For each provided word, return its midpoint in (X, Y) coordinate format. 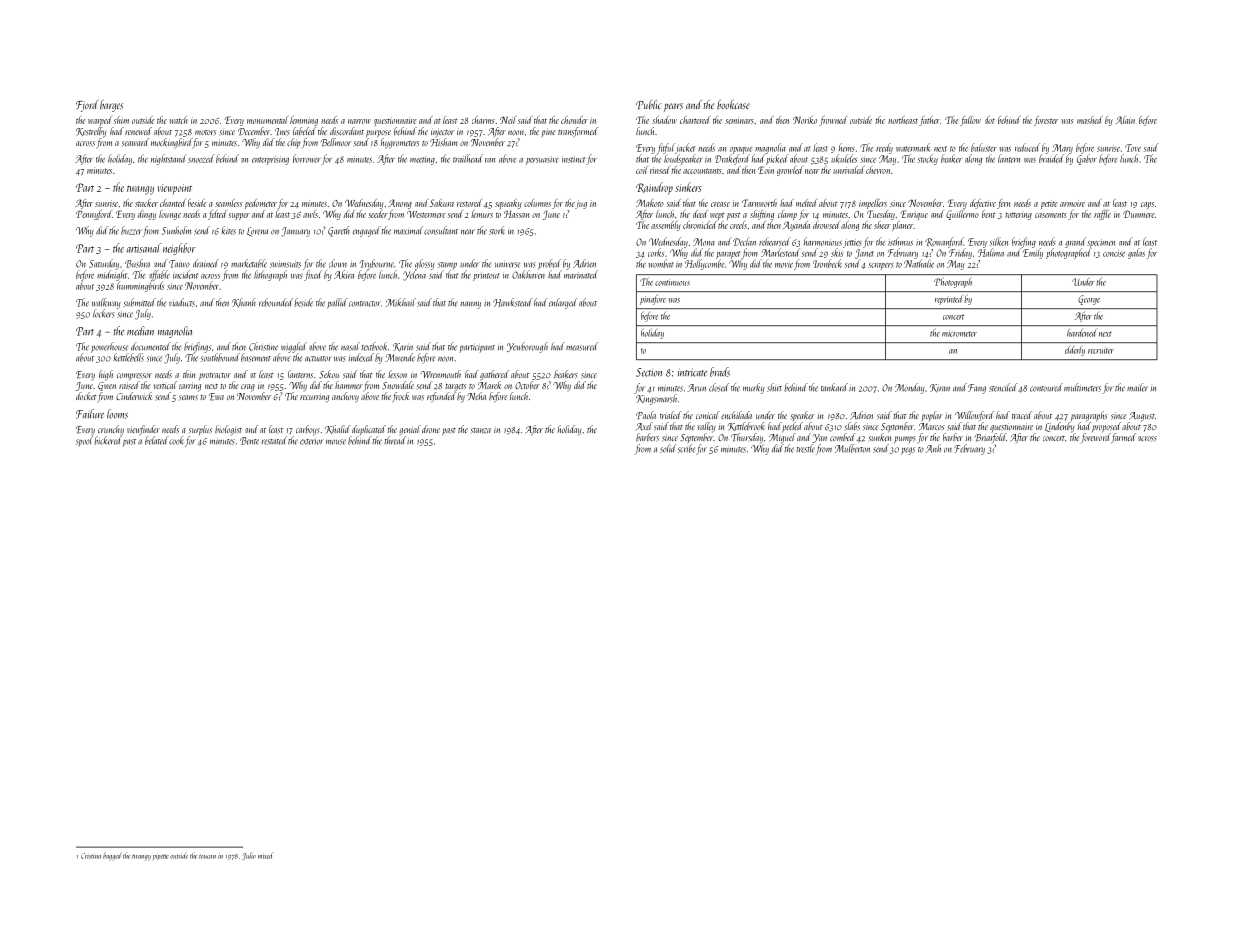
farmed (1123, 438)
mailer (1137, 387)
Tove (1133, 148)
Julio (249, 856)
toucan (207, 856)
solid (668, 448)
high (106, 375)
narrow (359, 121)
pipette (161, 857)
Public (648, 105)
